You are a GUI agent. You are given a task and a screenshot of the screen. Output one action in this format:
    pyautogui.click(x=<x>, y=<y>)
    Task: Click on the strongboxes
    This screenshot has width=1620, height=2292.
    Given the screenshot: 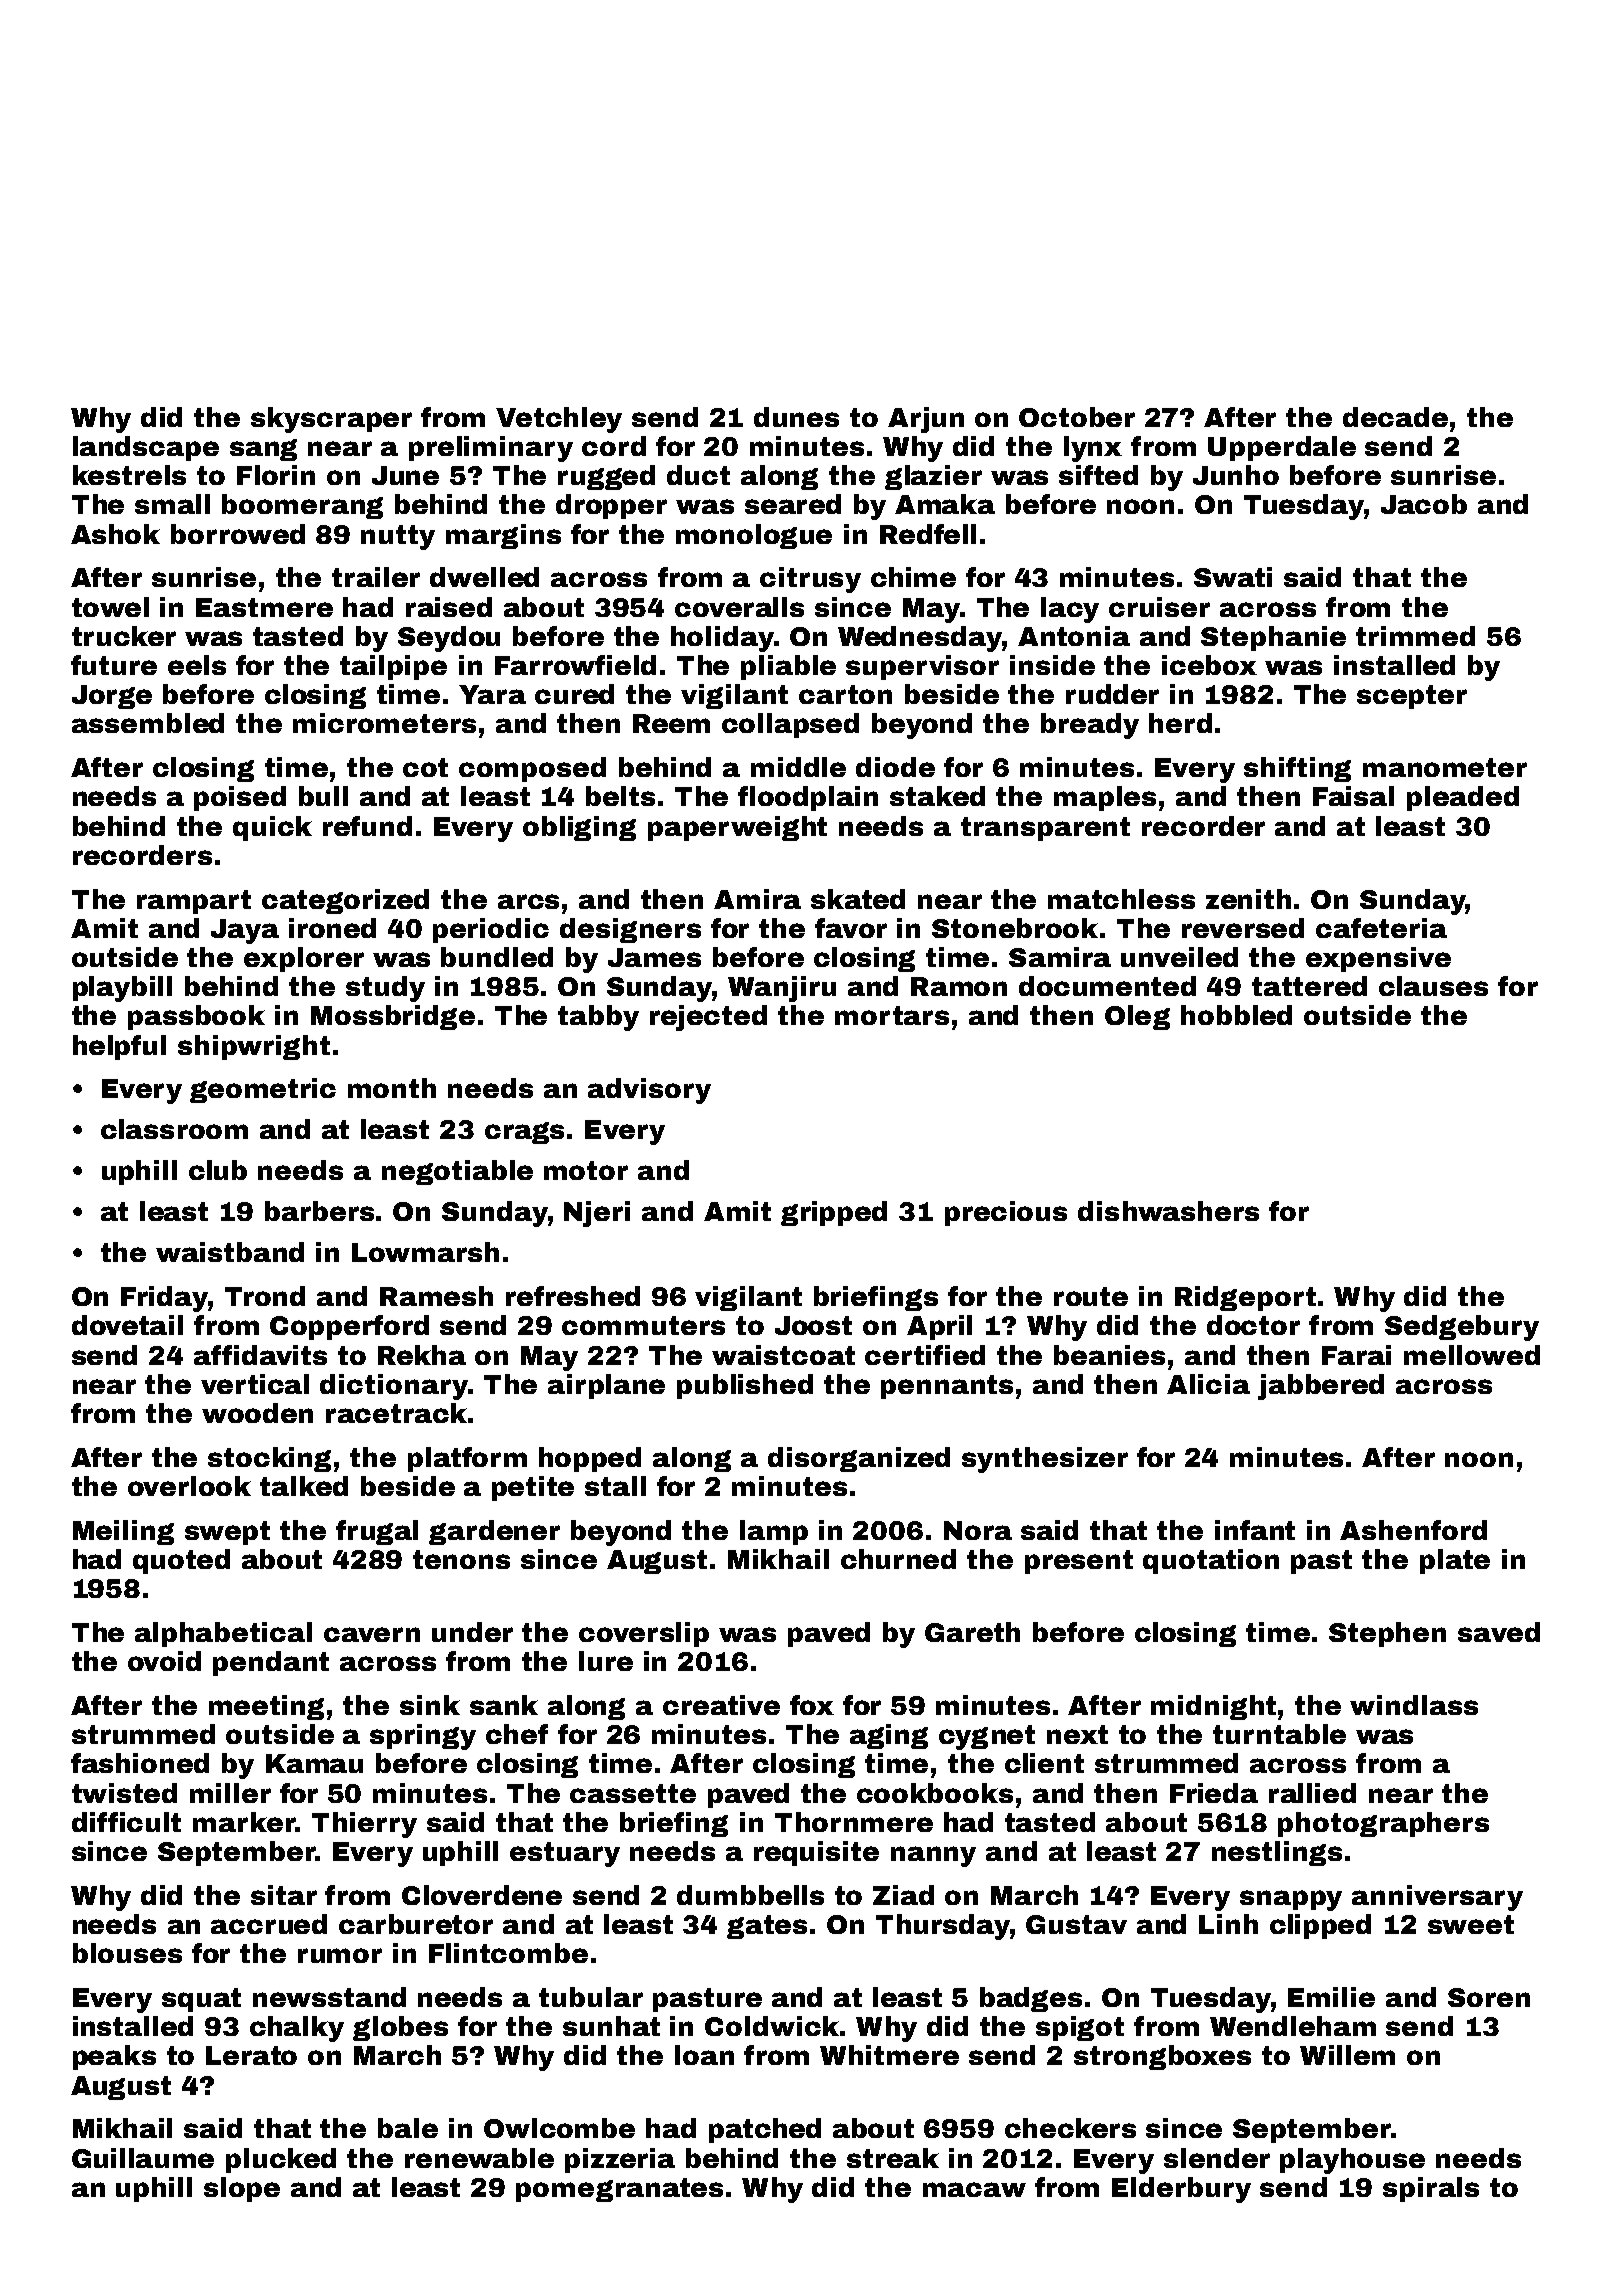 What is the action you would take?
    pyautogui.click(x=1162, y=2057)
